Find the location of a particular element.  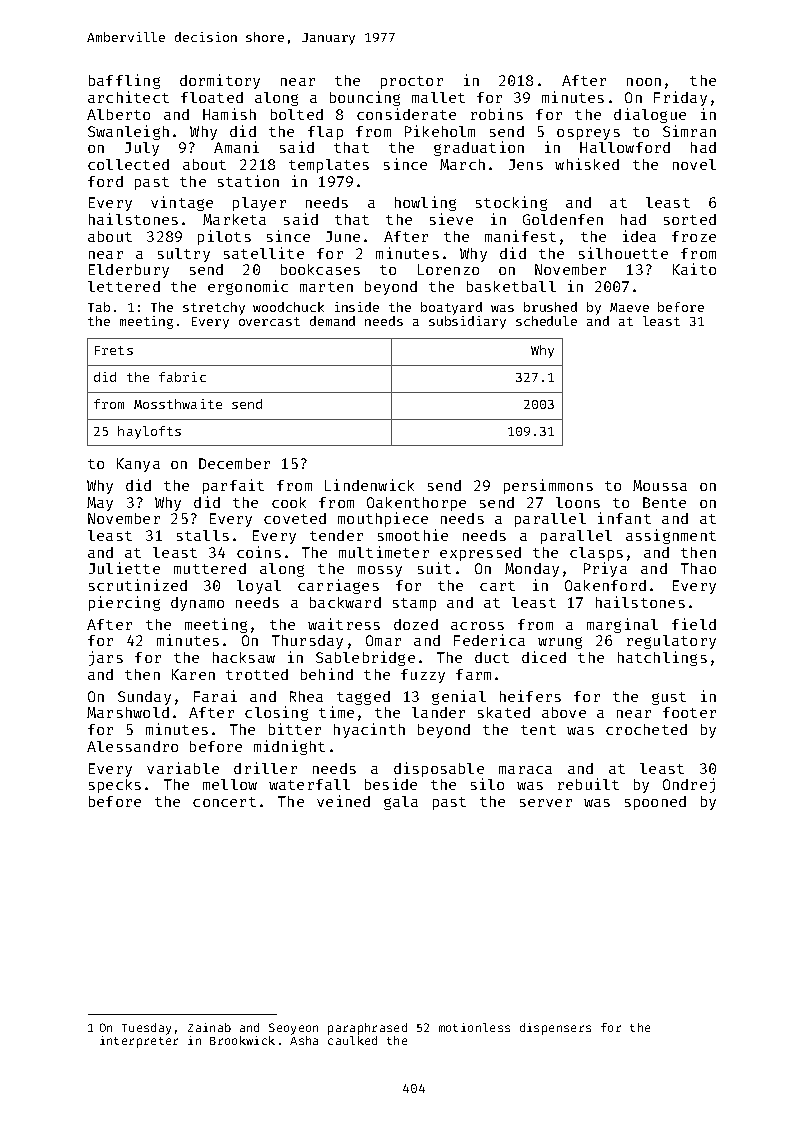

subsidiary is located at coordinates (467, 322).
